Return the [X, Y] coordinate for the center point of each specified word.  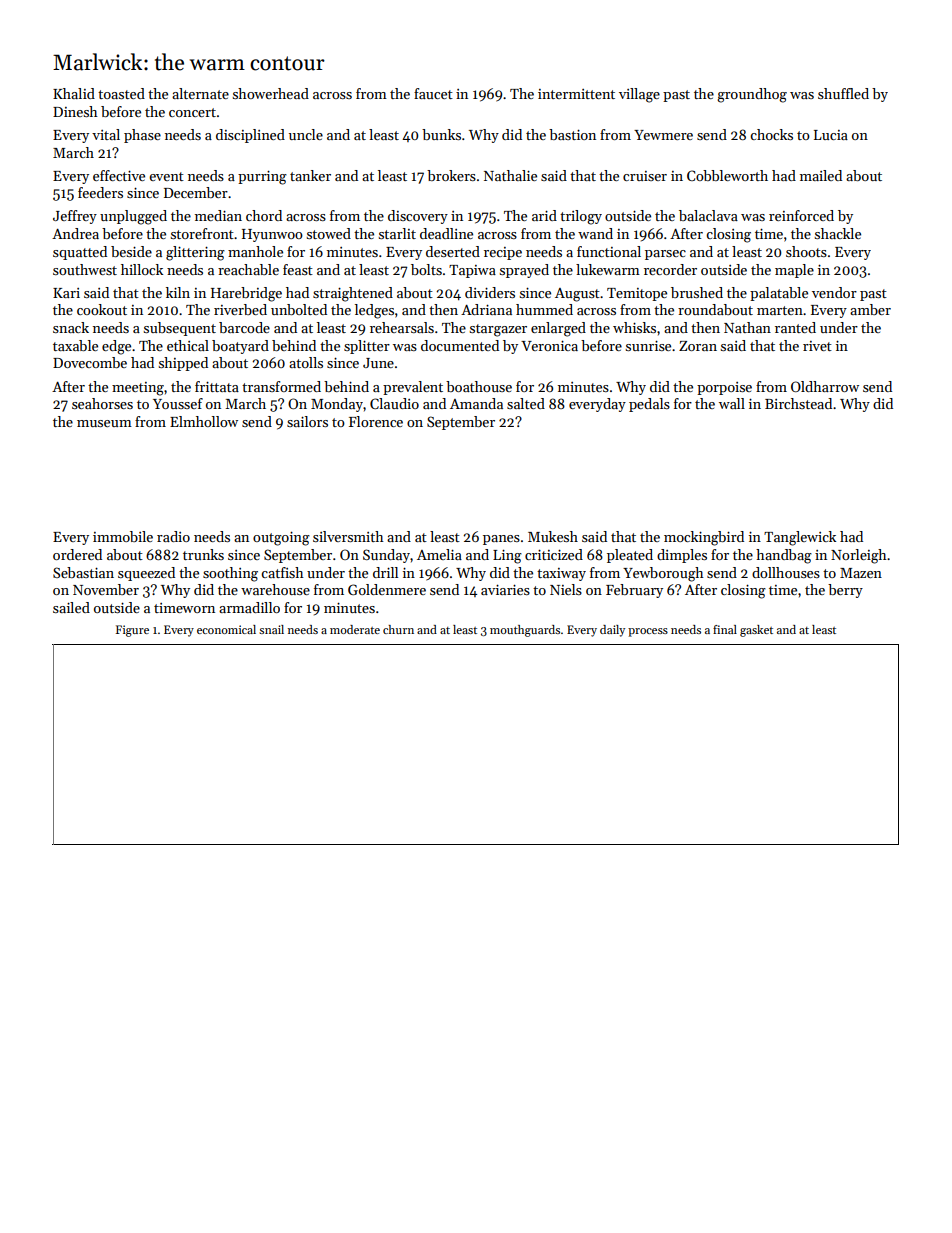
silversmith [348, 536]
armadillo [249, 607]
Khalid [74, 93]
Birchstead [798, 403]
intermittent [576, 94]
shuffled [843, 93]
